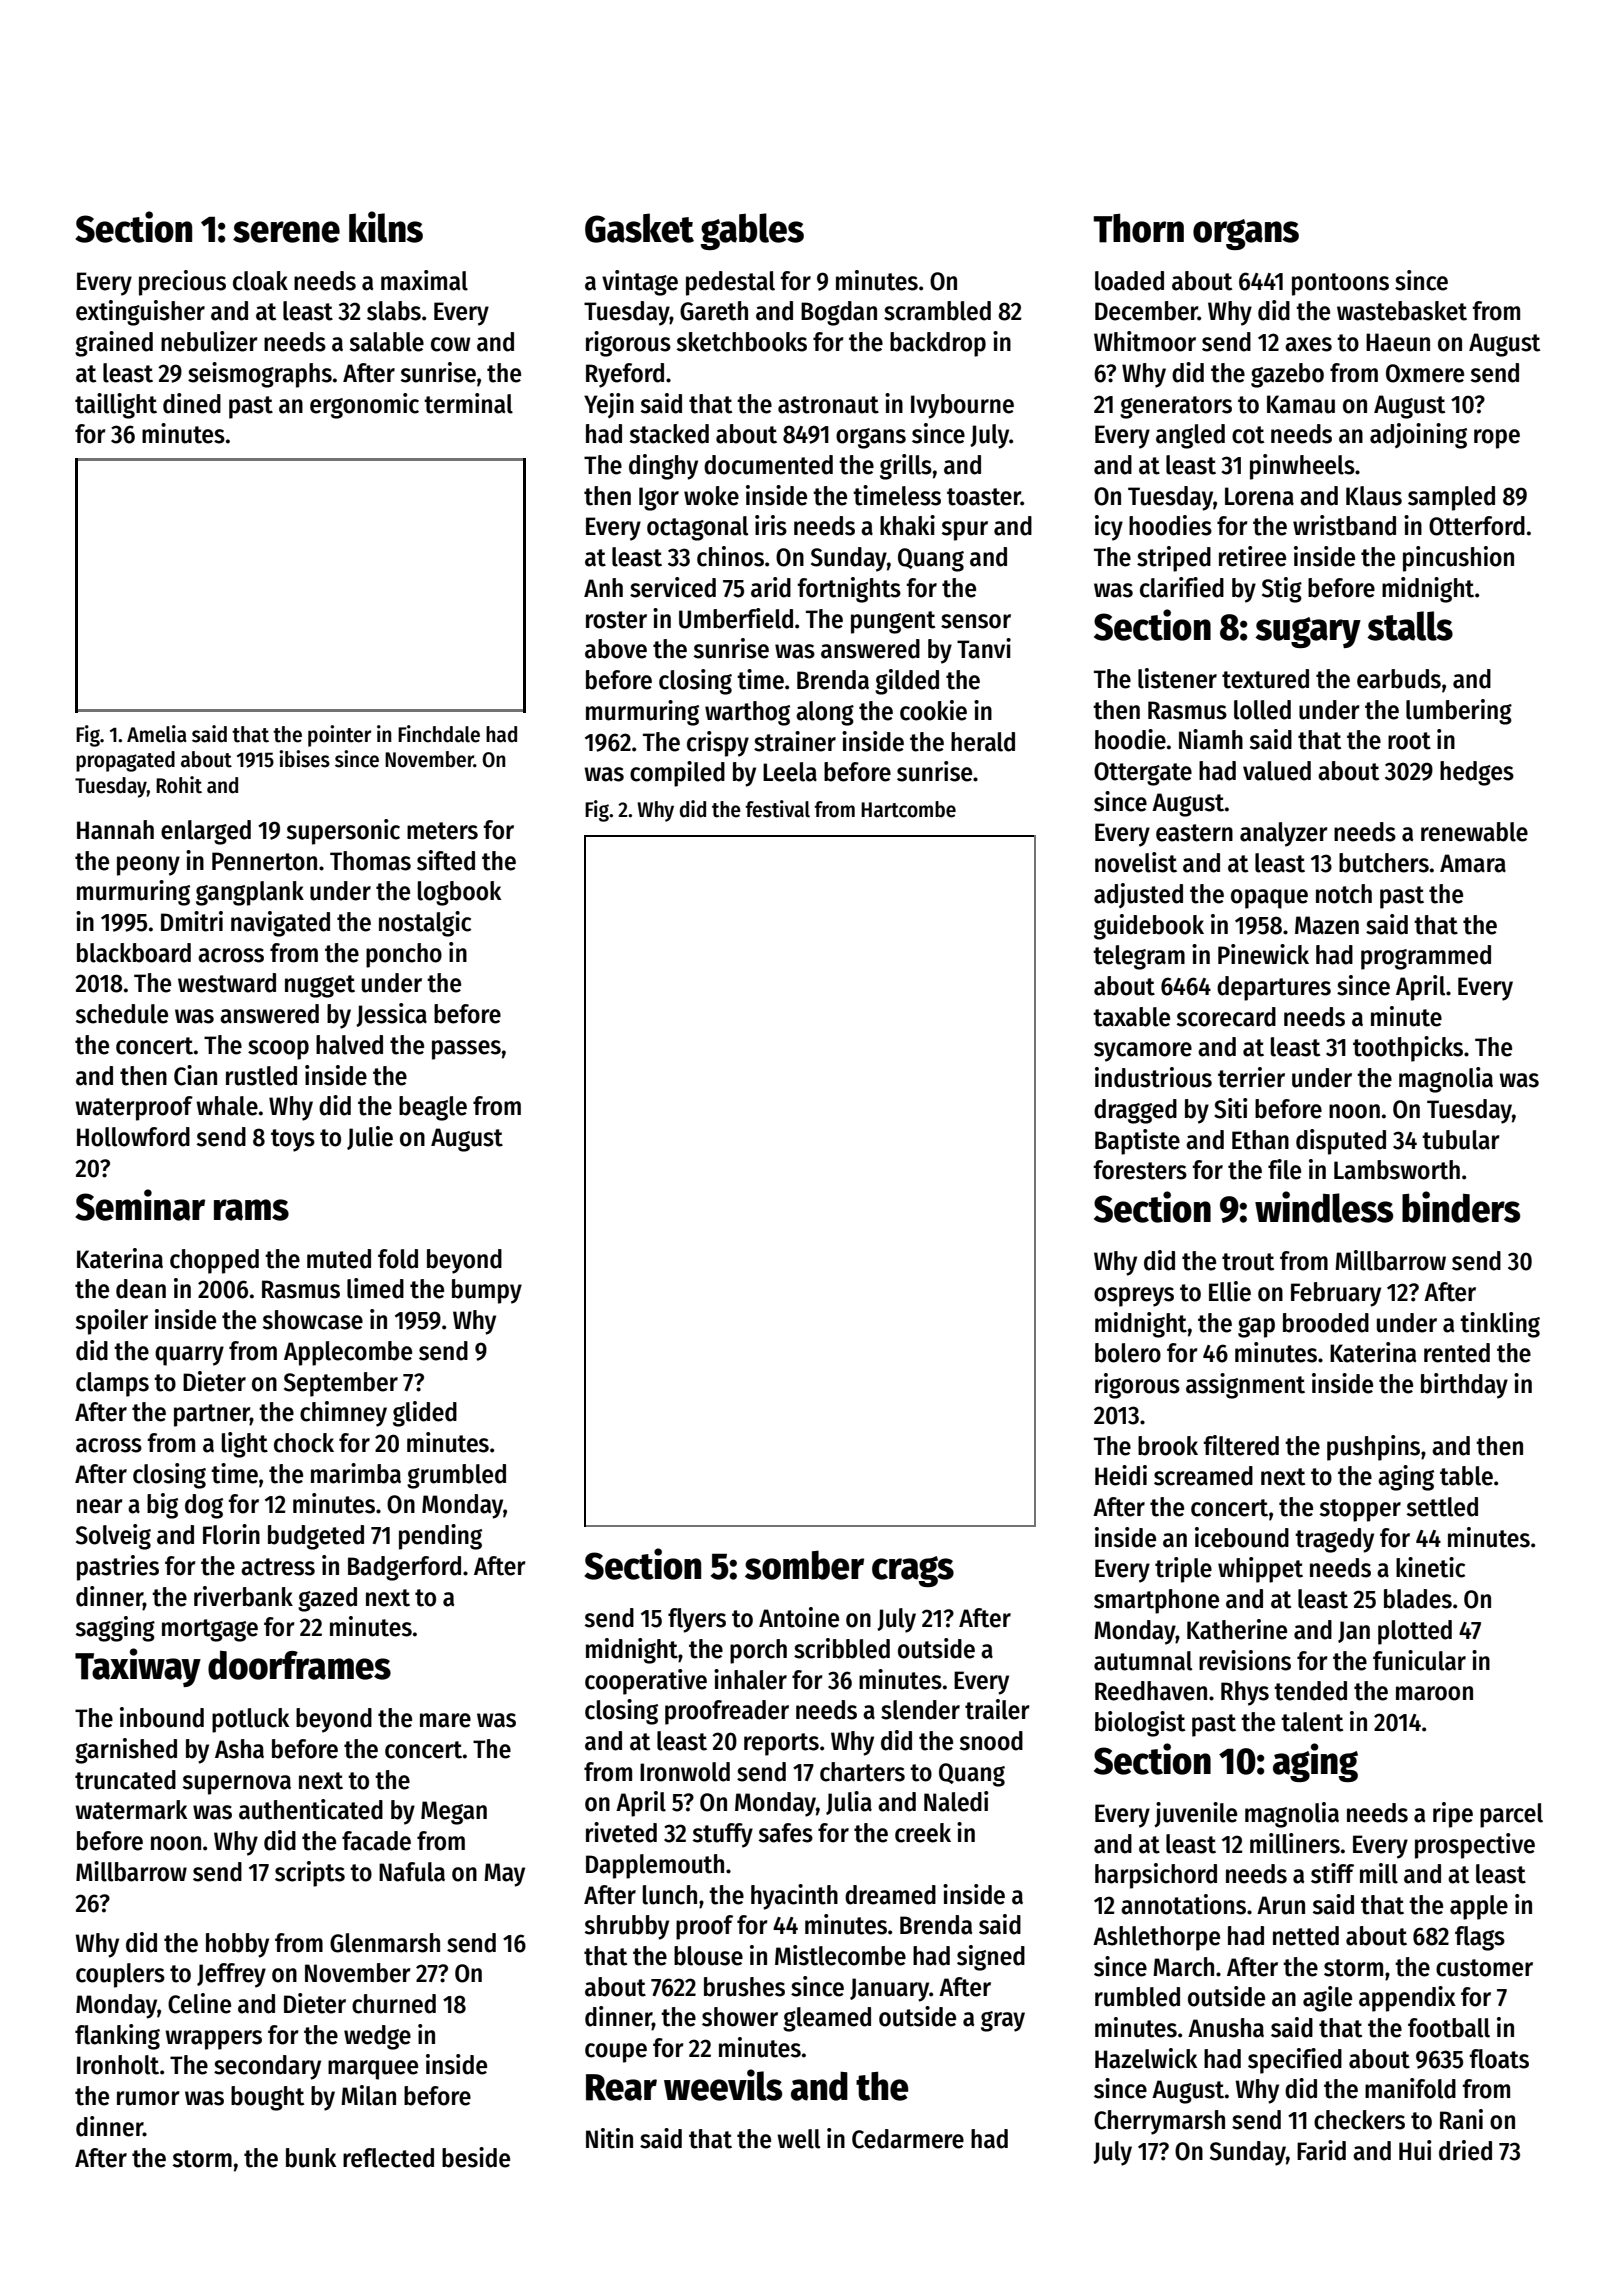 This document has width=1620, height=2292. Describe the element at coordinates (125, 761) in the document. I see `propagated` at that location.
